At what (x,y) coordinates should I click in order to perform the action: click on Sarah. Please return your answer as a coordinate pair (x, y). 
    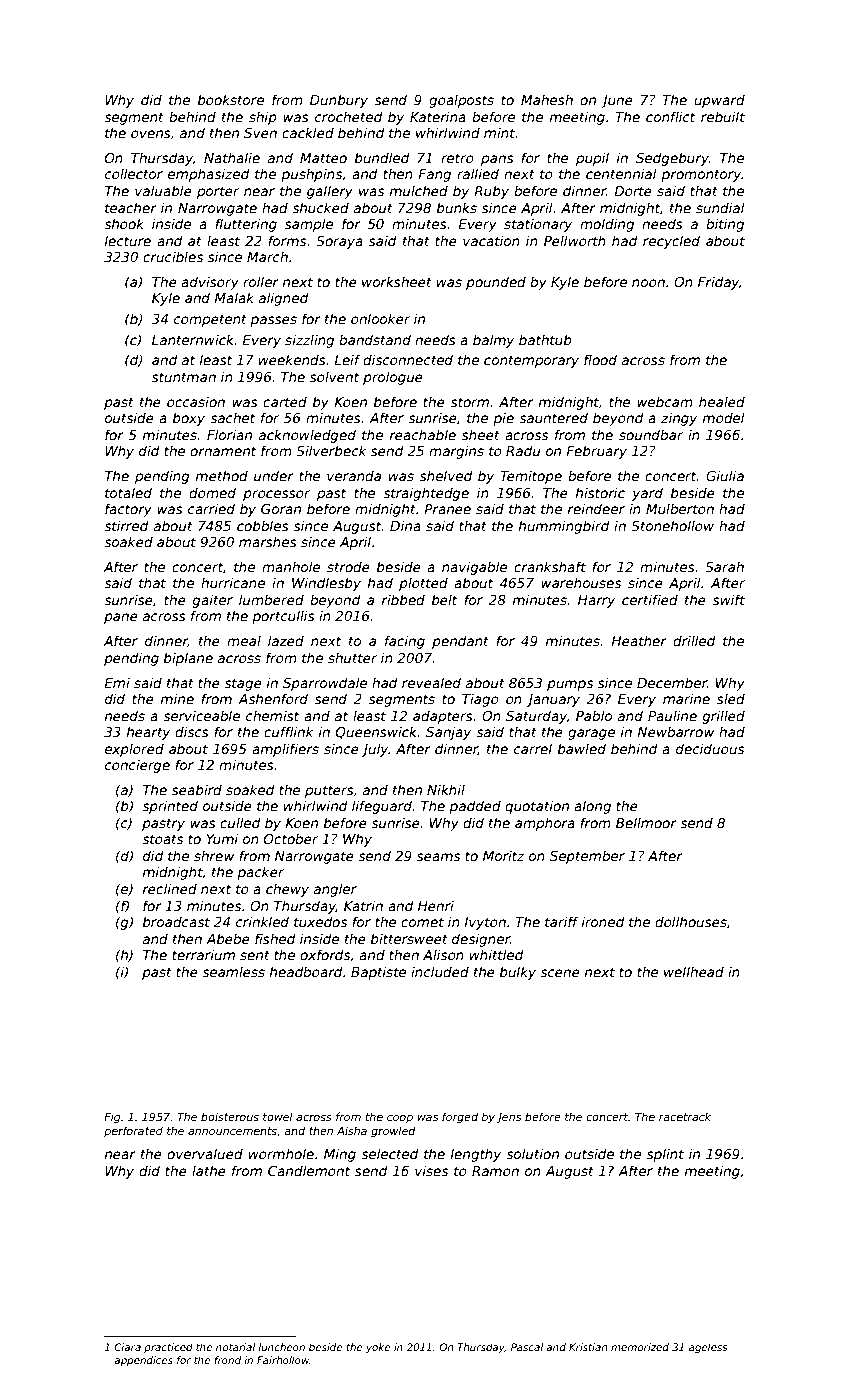
    Looking at the image, I should click on (724, 566).
